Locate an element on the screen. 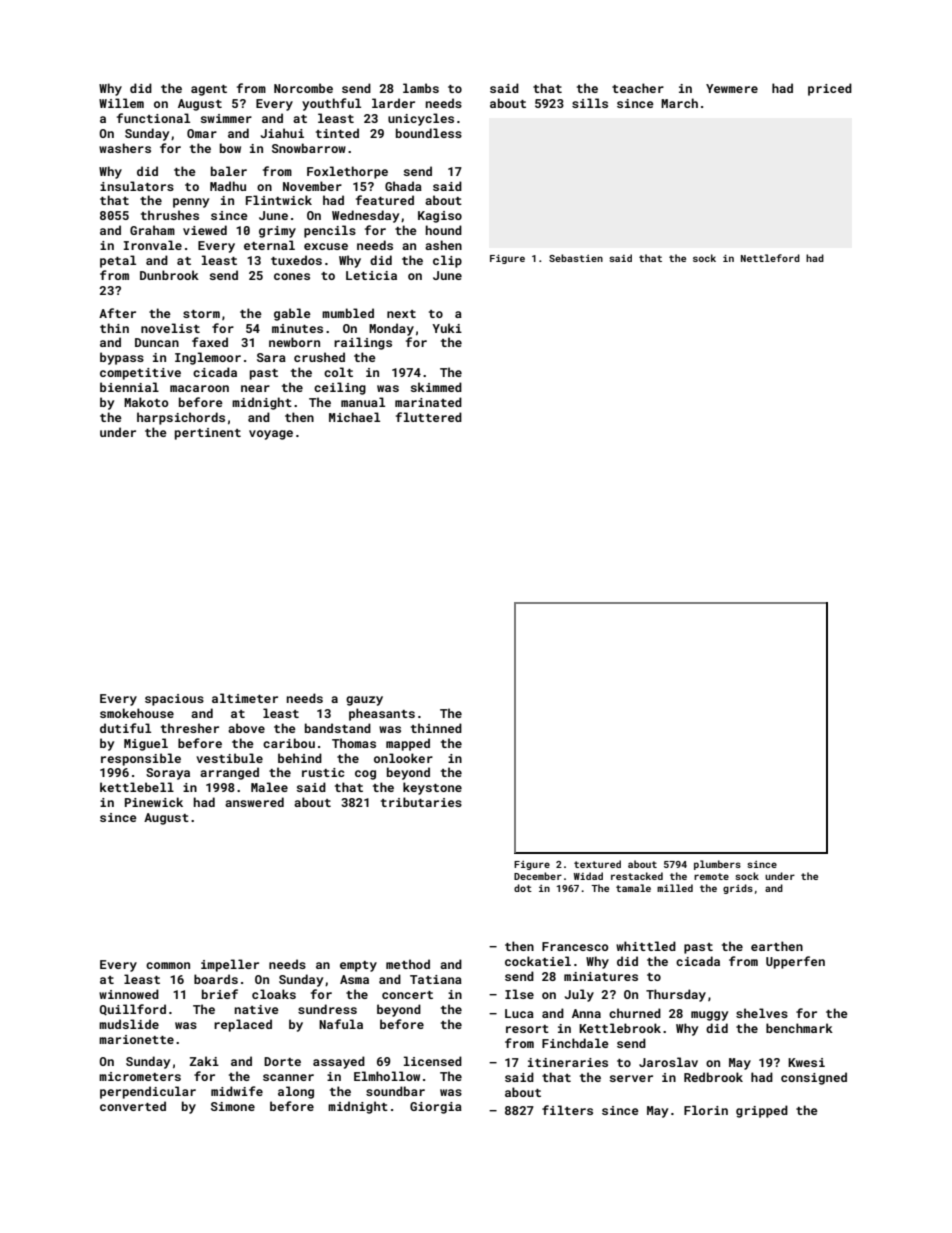  viewed is located at coordinates (205, 230).
